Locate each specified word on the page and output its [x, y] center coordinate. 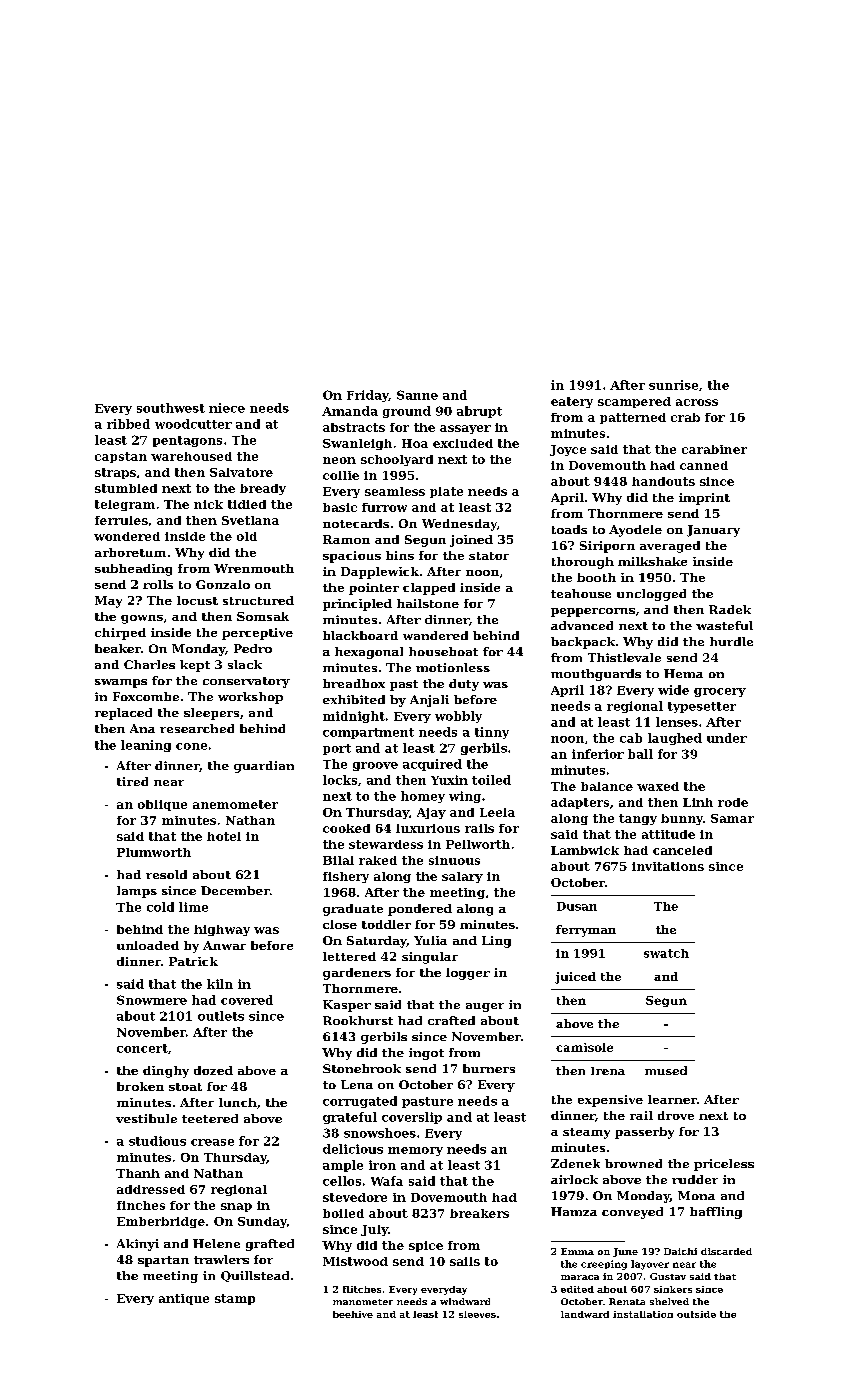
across [697, 402]
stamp [235, 1299]
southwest [171, 408]
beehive [353, 1314]
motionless [453, 667]
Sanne [417, 395]
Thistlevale [624, 657]
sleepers [211, 714]
